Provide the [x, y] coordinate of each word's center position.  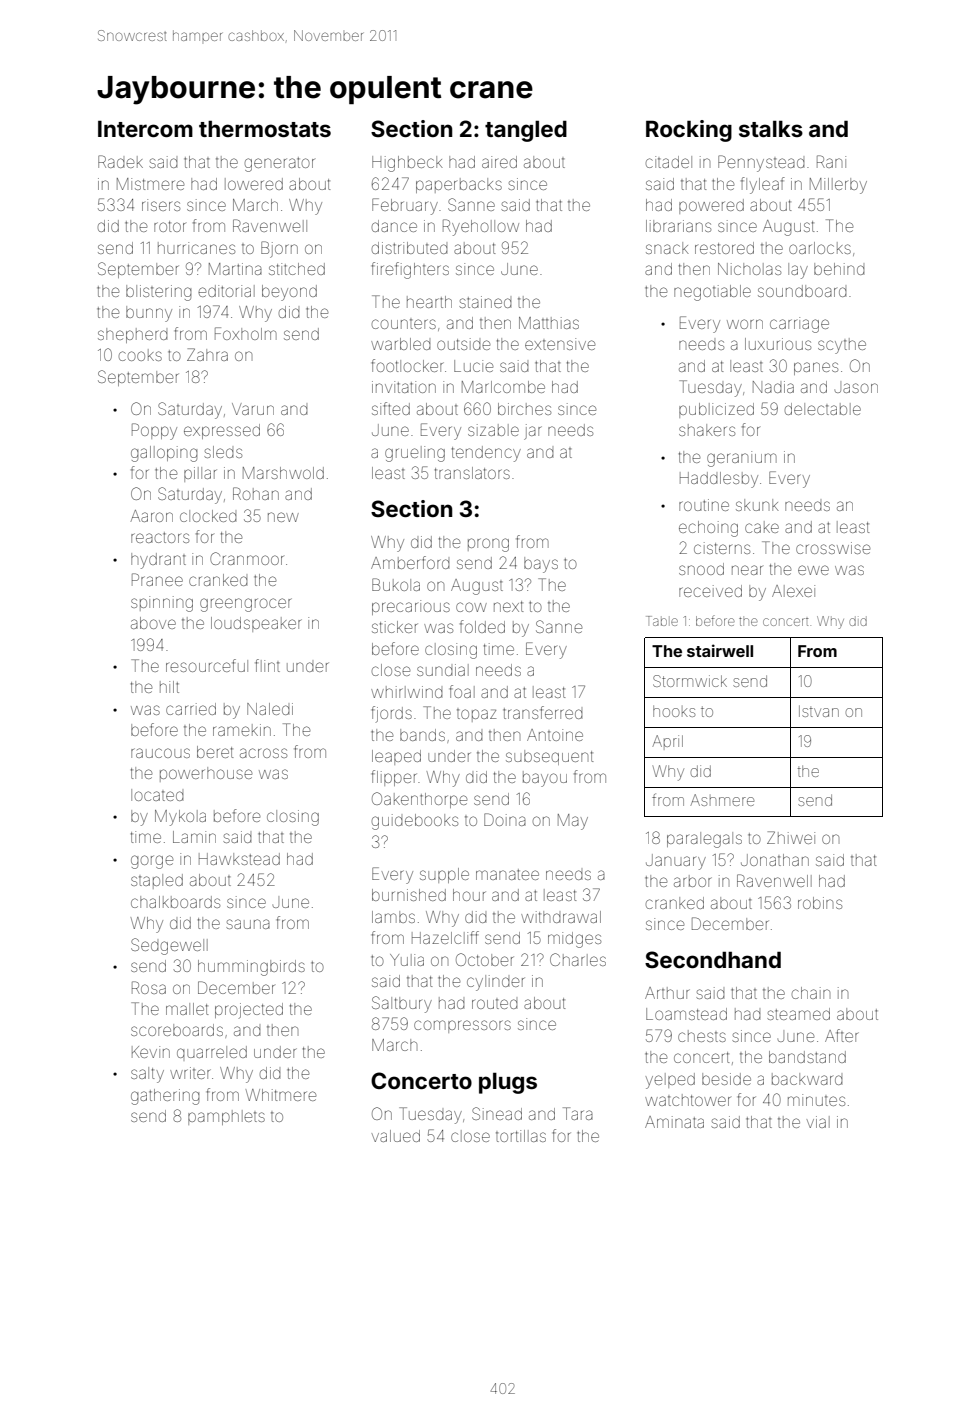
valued [396, 1136]
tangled [526, 131]
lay [798, 271]
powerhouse [206, 774]
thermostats [265, 128]
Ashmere [722, 800]
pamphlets [226, 1117]
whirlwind [407, 692]
